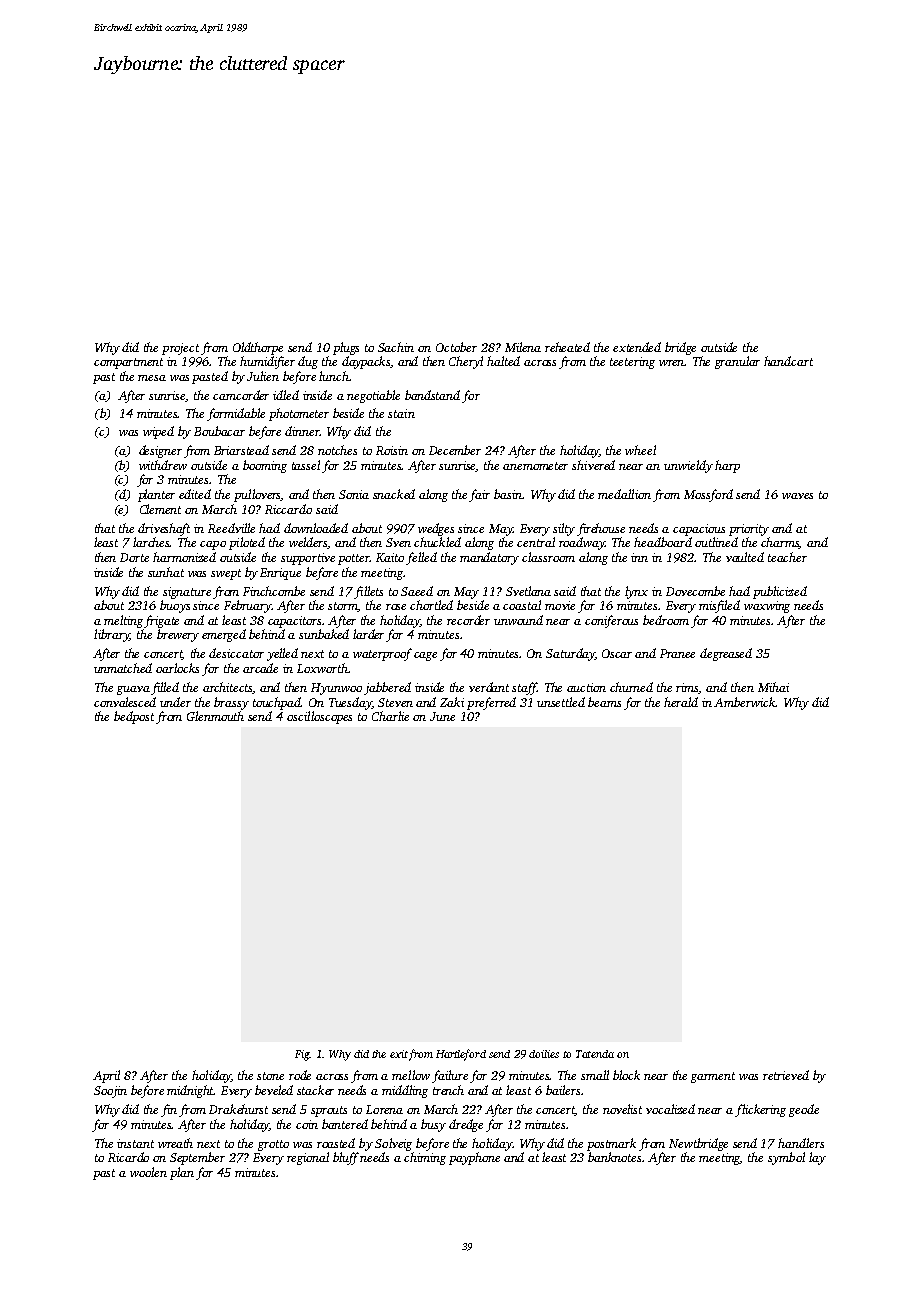 The width and height of the page is (924, 1308). Describe the element at coordinates (110, 1092) in the page. I see `Soojin` at that location.
